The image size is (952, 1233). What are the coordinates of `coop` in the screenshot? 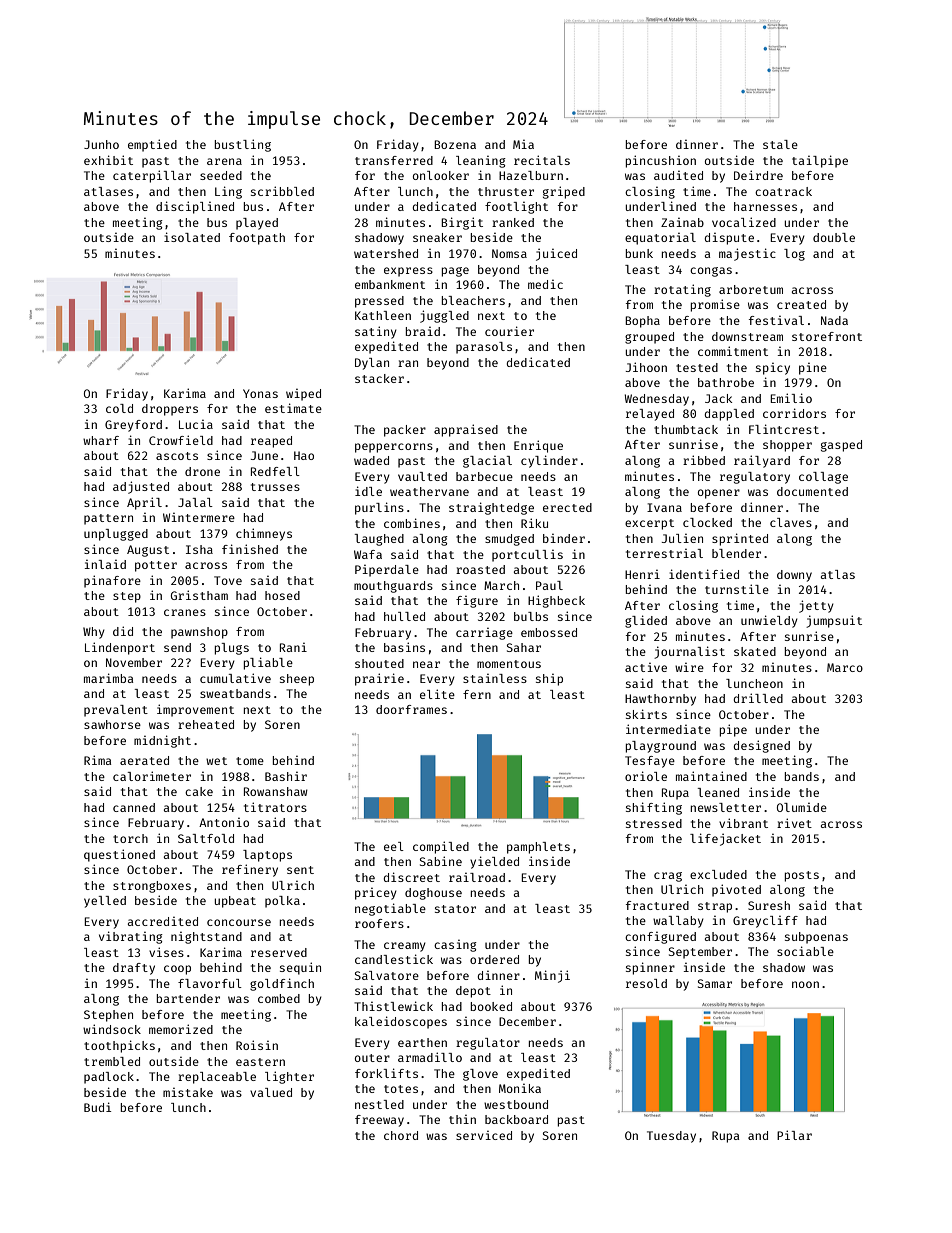 It's located at (177, 970).
